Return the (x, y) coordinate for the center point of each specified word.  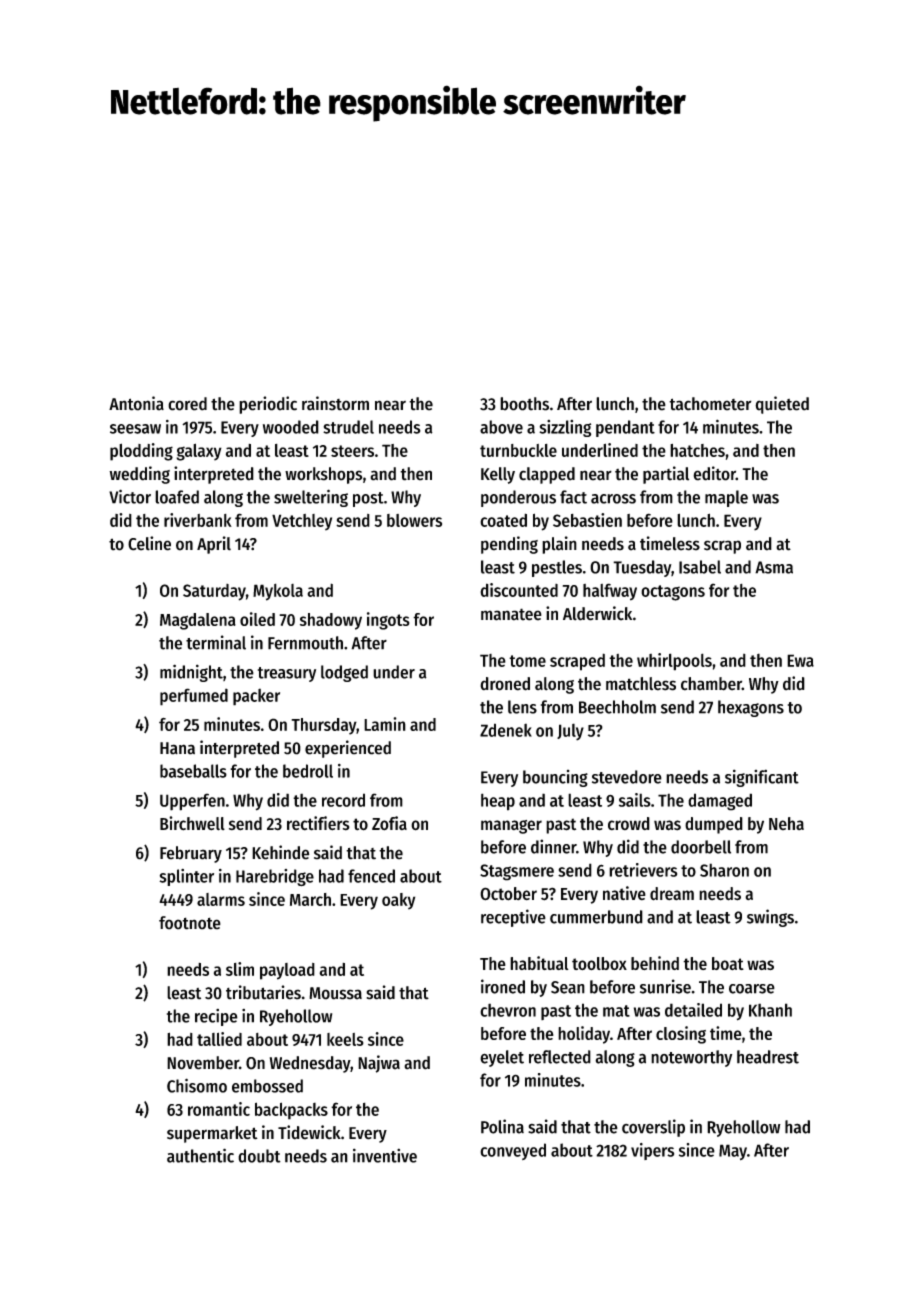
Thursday (323, 726)
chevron (508, 1010)
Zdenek (506, 730)
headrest (768, 1057)
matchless (641, 684)
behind (655, 963)
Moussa (335, 993)
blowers (414, 520)
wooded (291, 427)
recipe (216, 1017)
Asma (774, 567)
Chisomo (197, 1085)
